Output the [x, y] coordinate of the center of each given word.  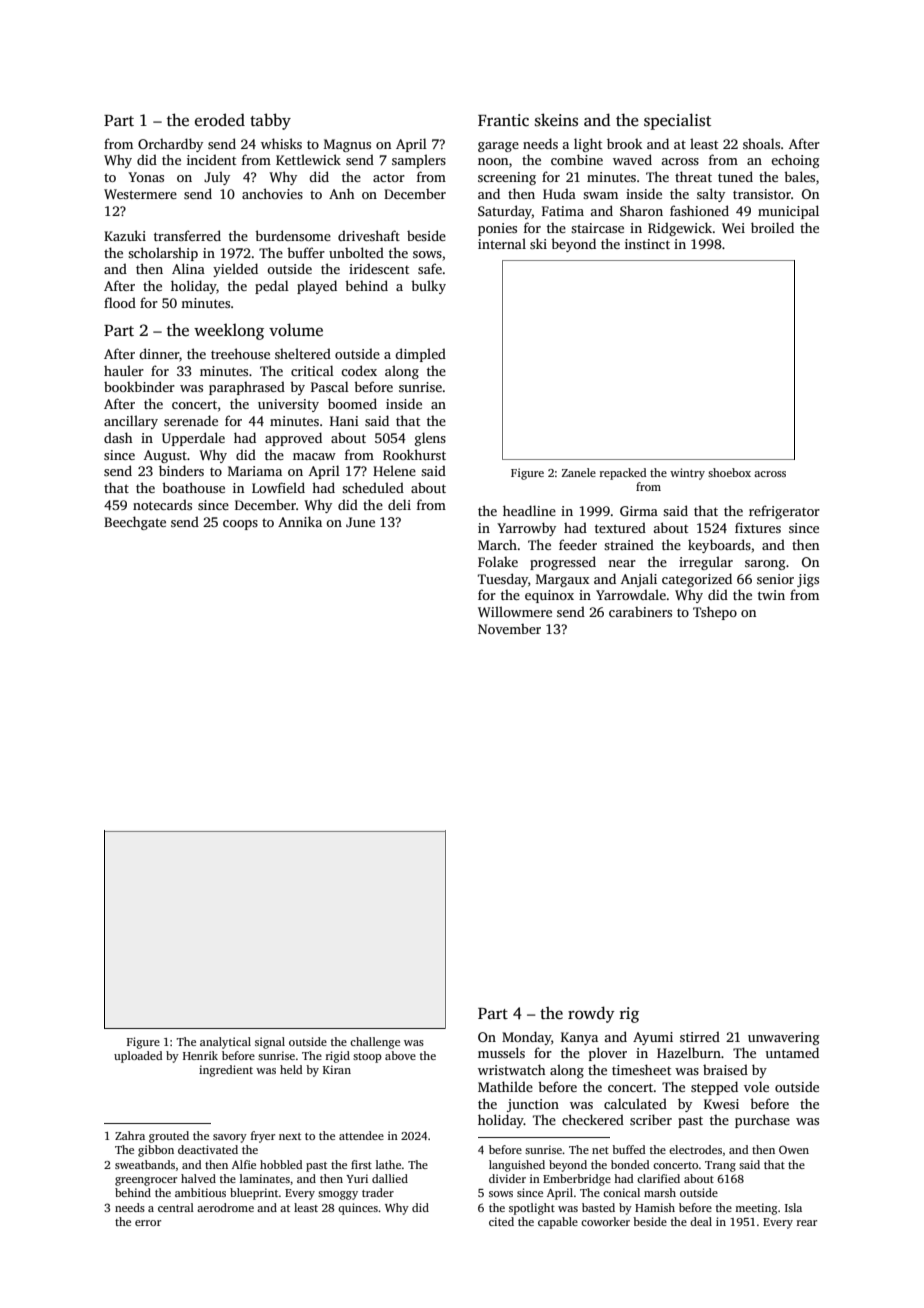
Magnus [347, 145]
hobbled [281, 1164]
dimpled [420, 355]
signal [270, 1043]
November [509, 629]
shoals [761, 143]
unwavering [784, 1038]
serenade [191, 420]
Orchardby [170, 145]
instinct [647, 244]
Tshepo [715, 613]
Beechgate [135, 523]
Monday [526, 1038]
